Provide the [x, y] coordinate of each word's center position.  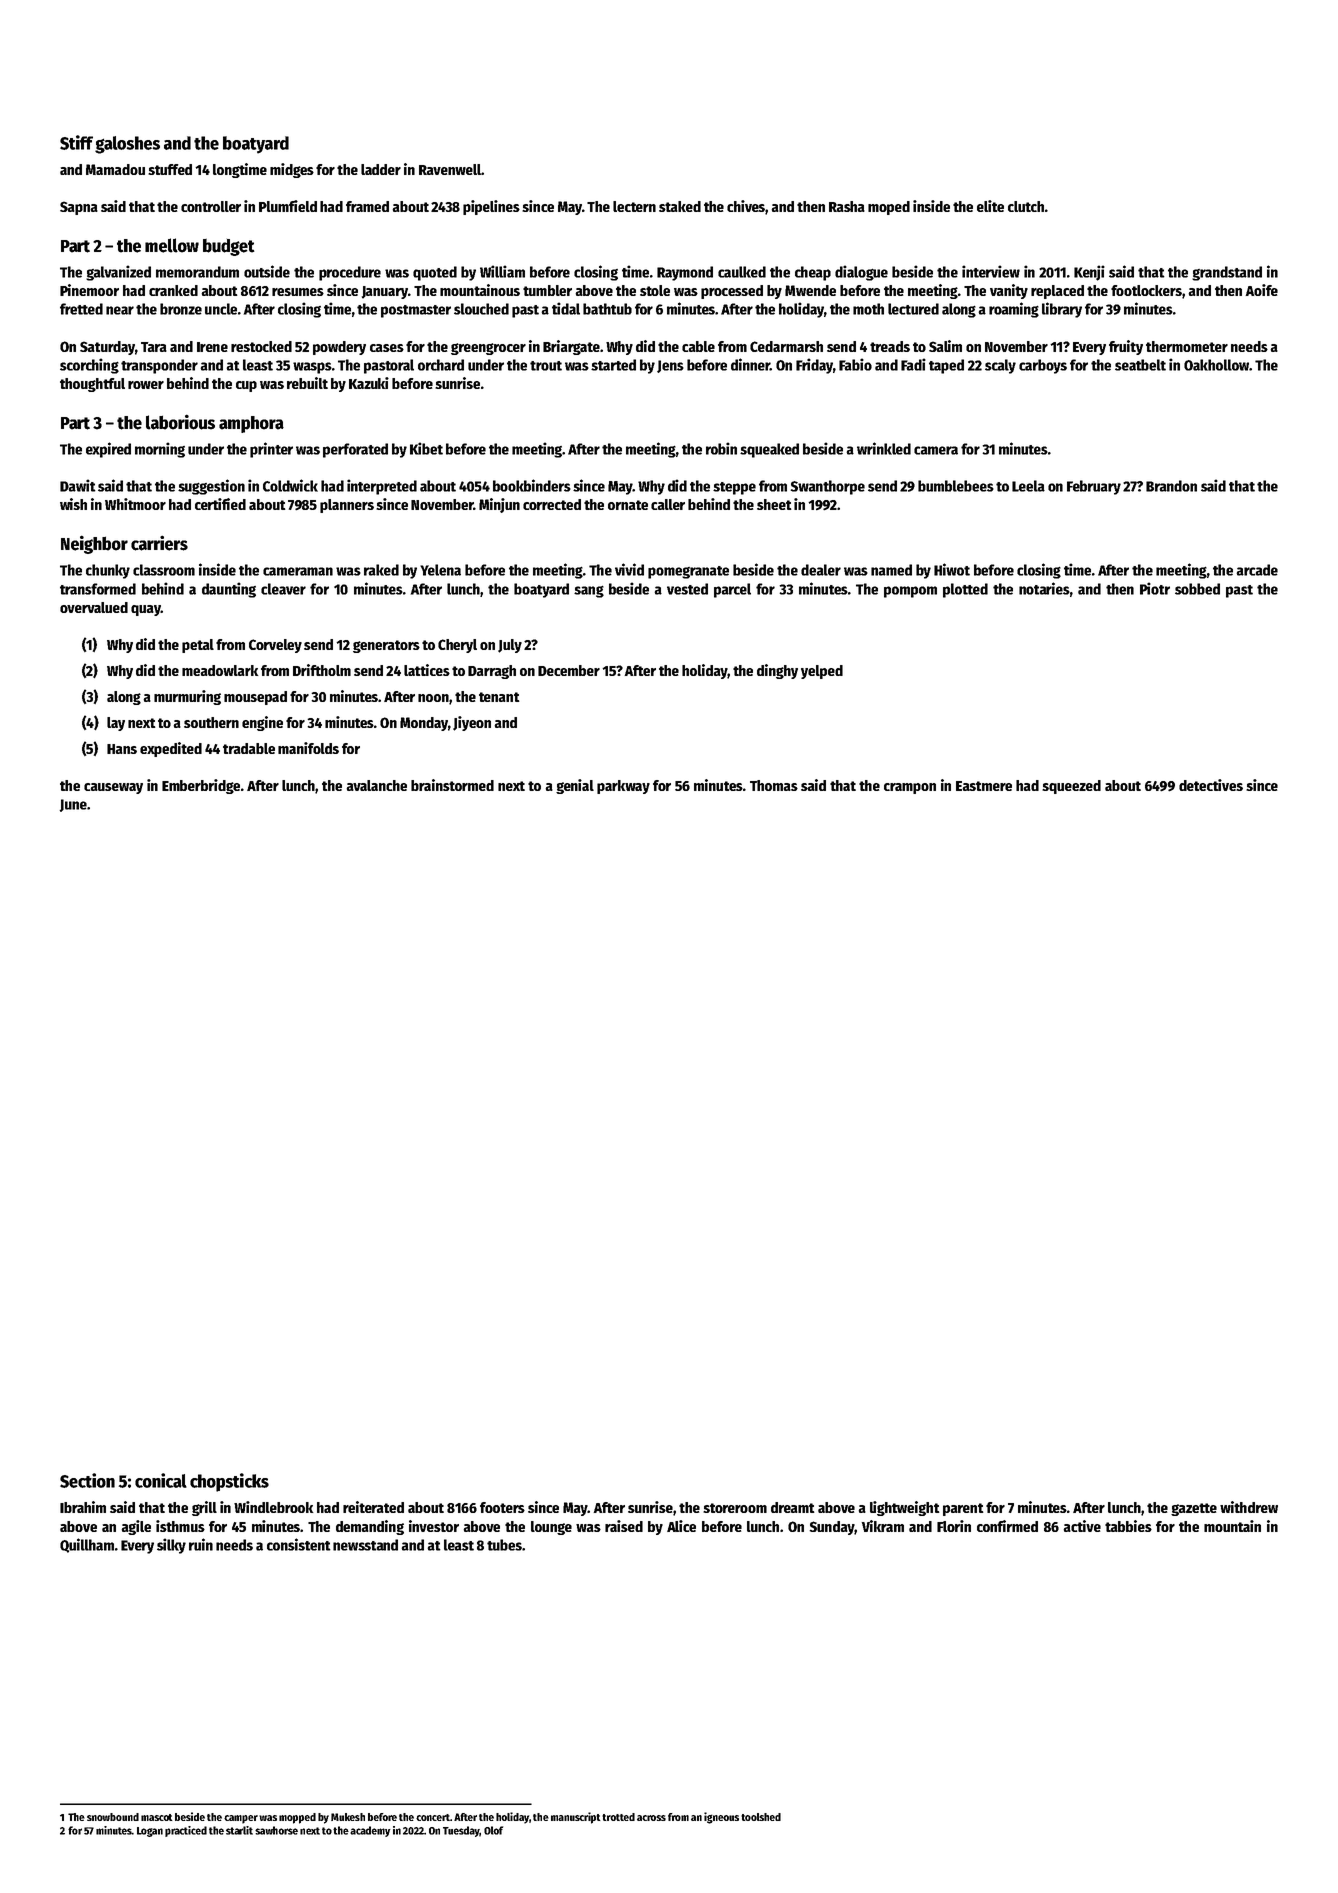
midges [292, 170]
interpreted [382, 487]
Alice [681, 1526]
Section [87, 1480]
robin [721, 448]
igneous [721, 1818]
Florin [954, 1526]
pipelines [491, 207]
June [73, 805]
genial [575, 786]
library [1062, 310]
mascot [157, 1817]
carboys [1043, 366]
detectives [1211, 785]
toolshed [761, 1817]
